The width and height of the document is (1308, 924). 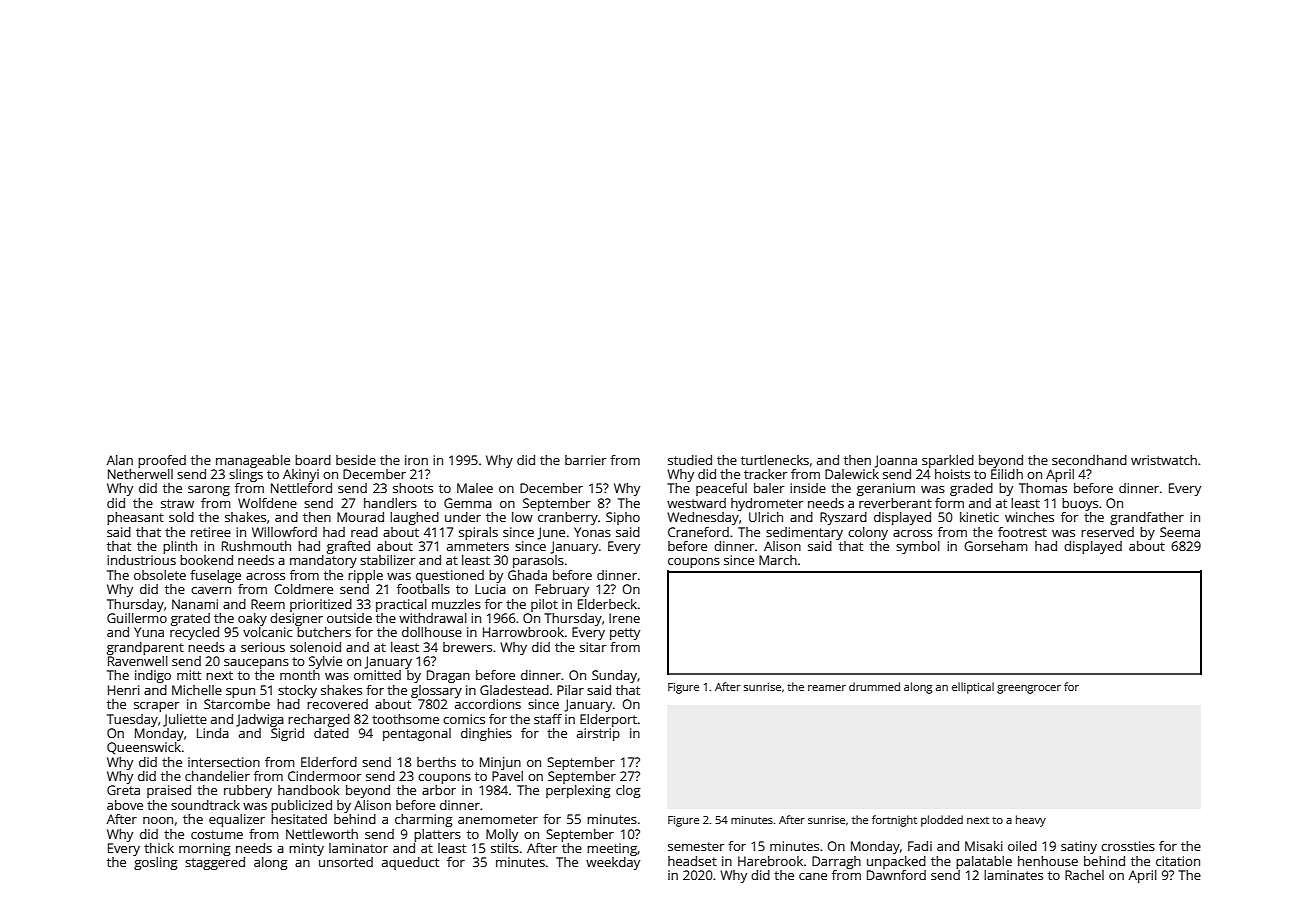 I want to click on plodded, so click(x=942, y=821).
